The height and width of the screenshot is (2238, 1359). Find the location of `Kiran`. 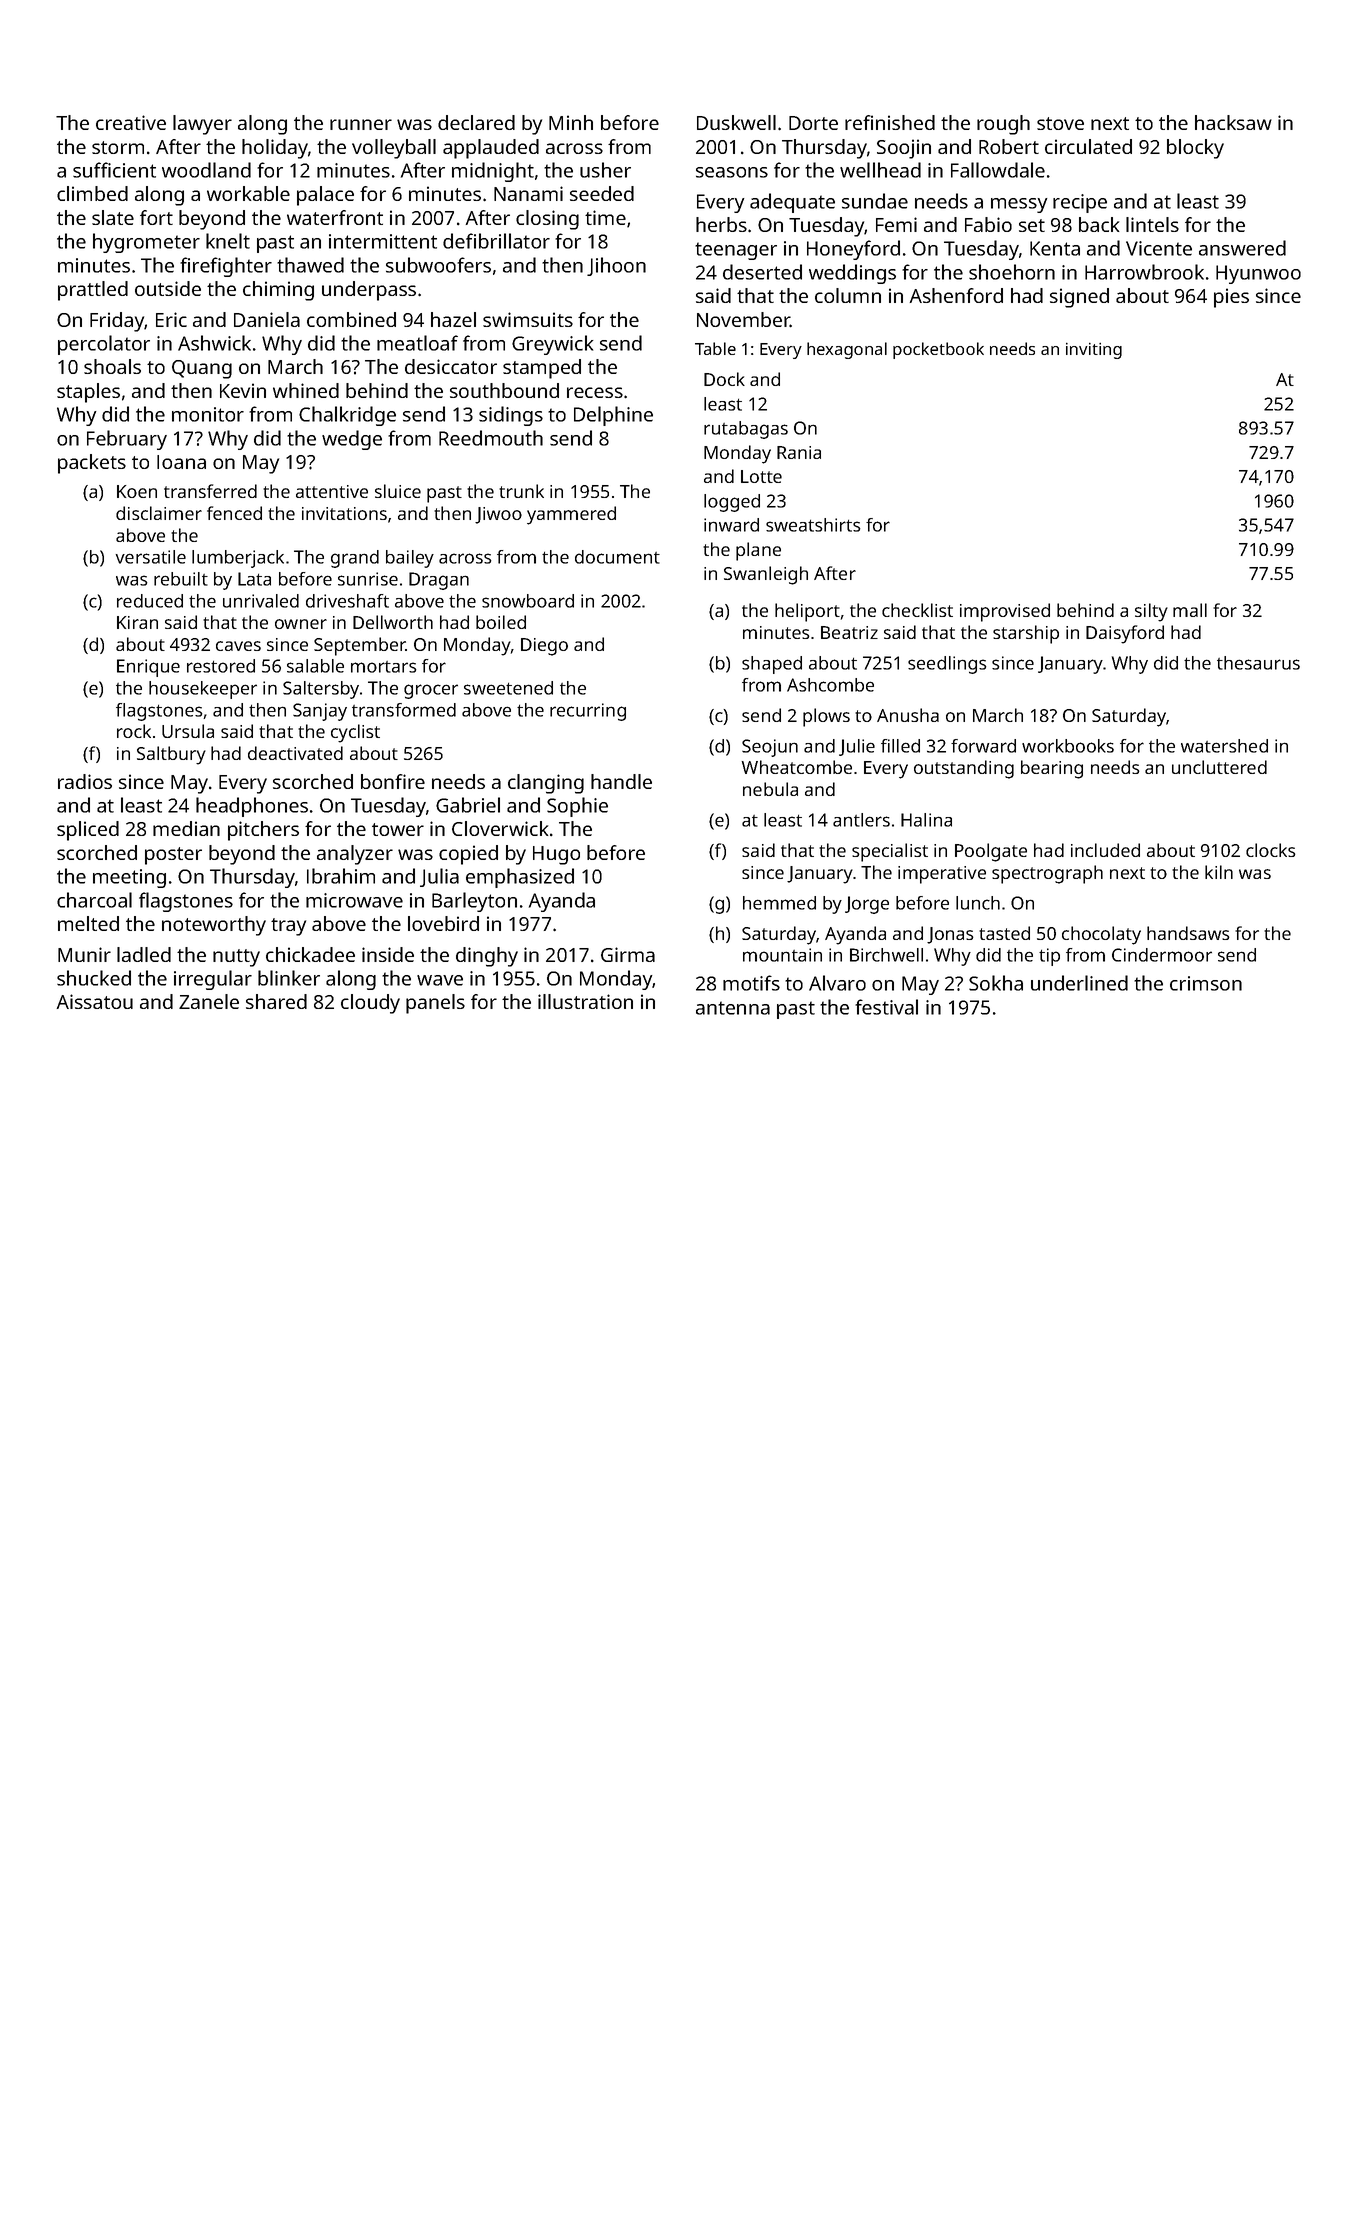

Kiran is located at coordinates (137, 622).
